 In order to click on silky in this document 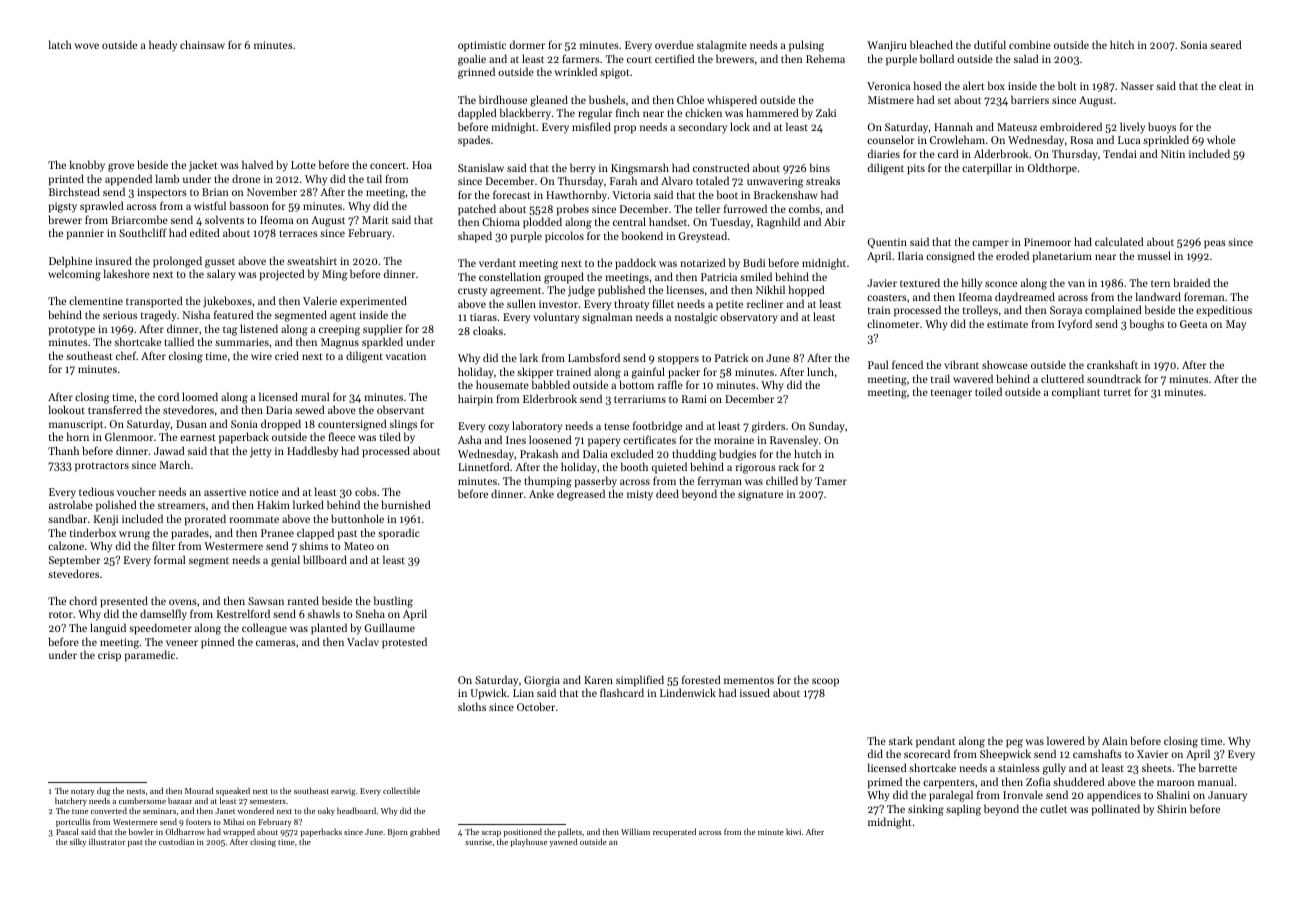, I will do `click(78, 842)`.
